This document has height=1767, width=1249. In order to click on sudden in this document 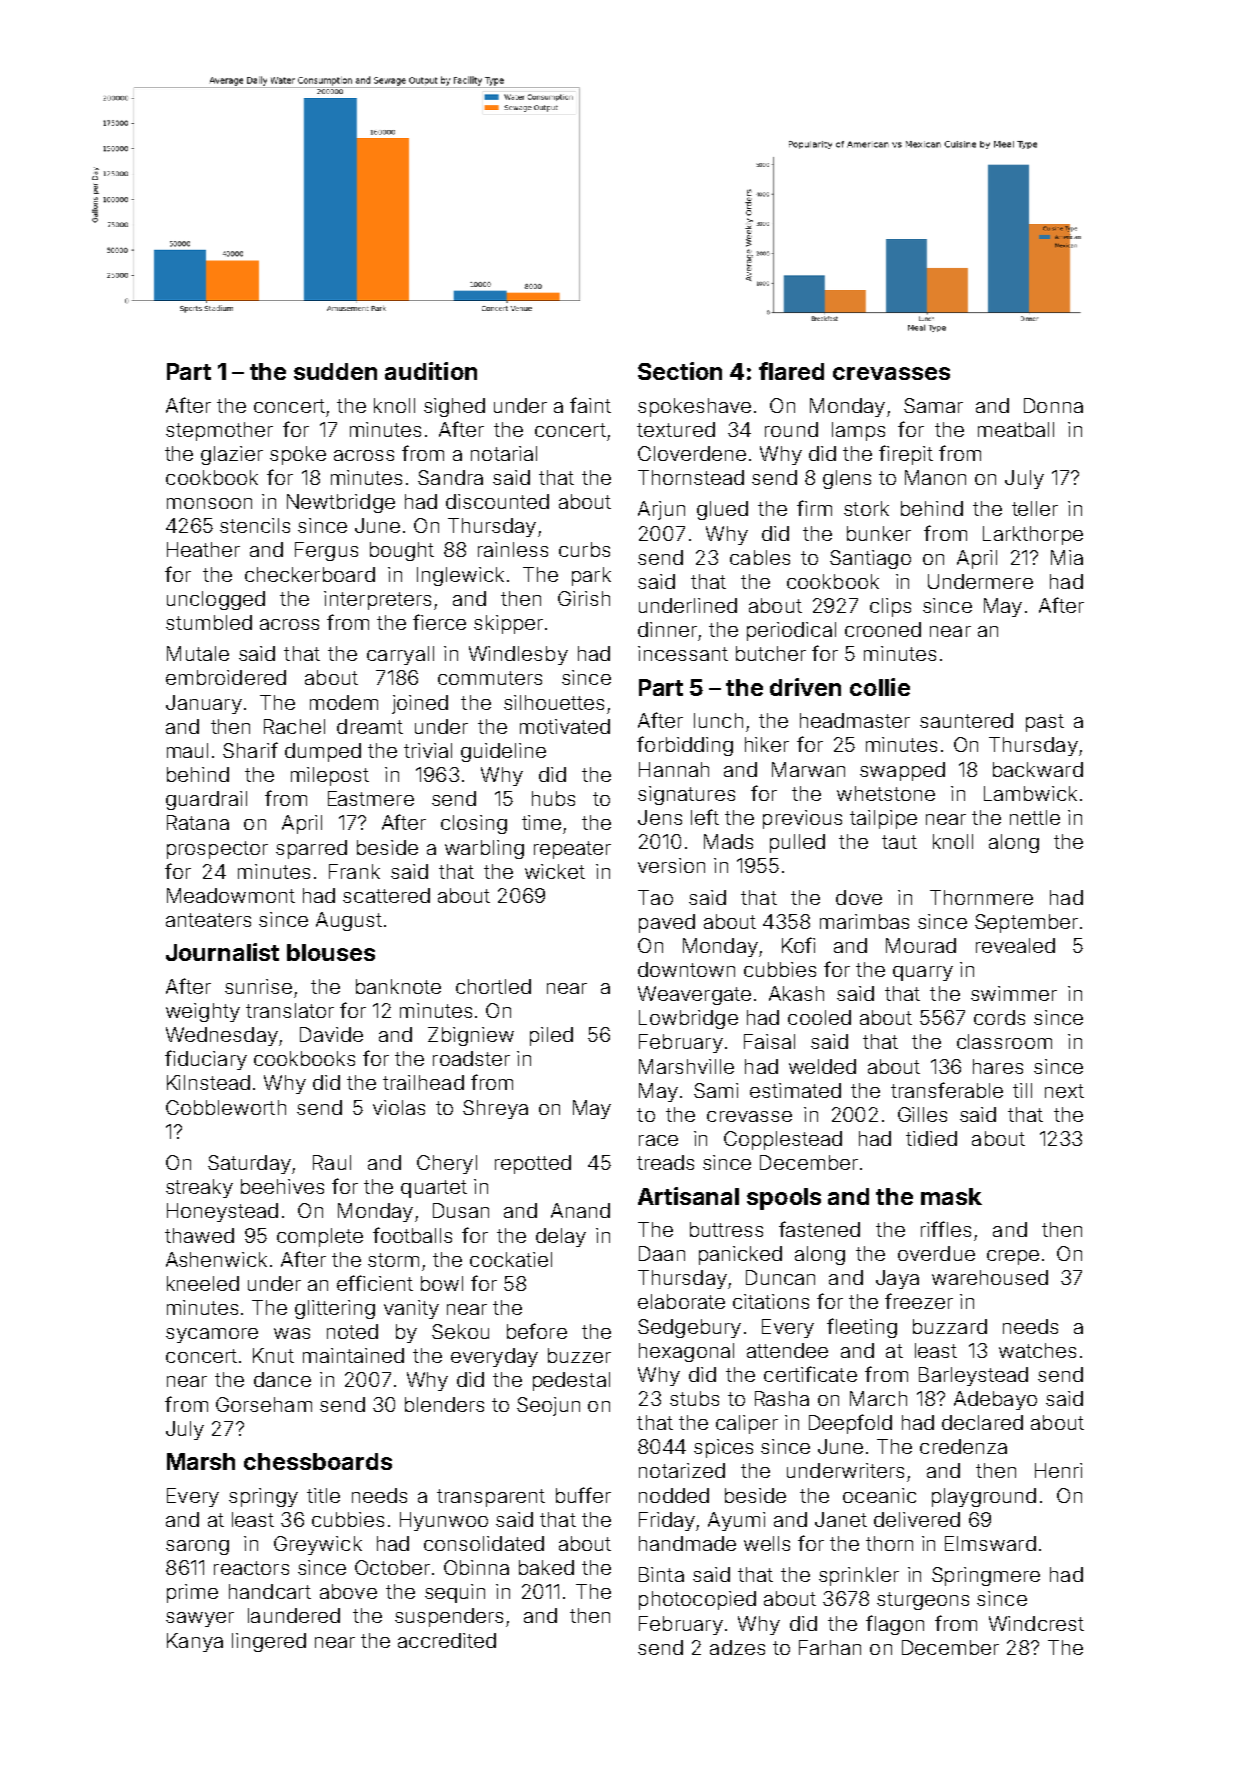, I will do `click(335, 371)`.
